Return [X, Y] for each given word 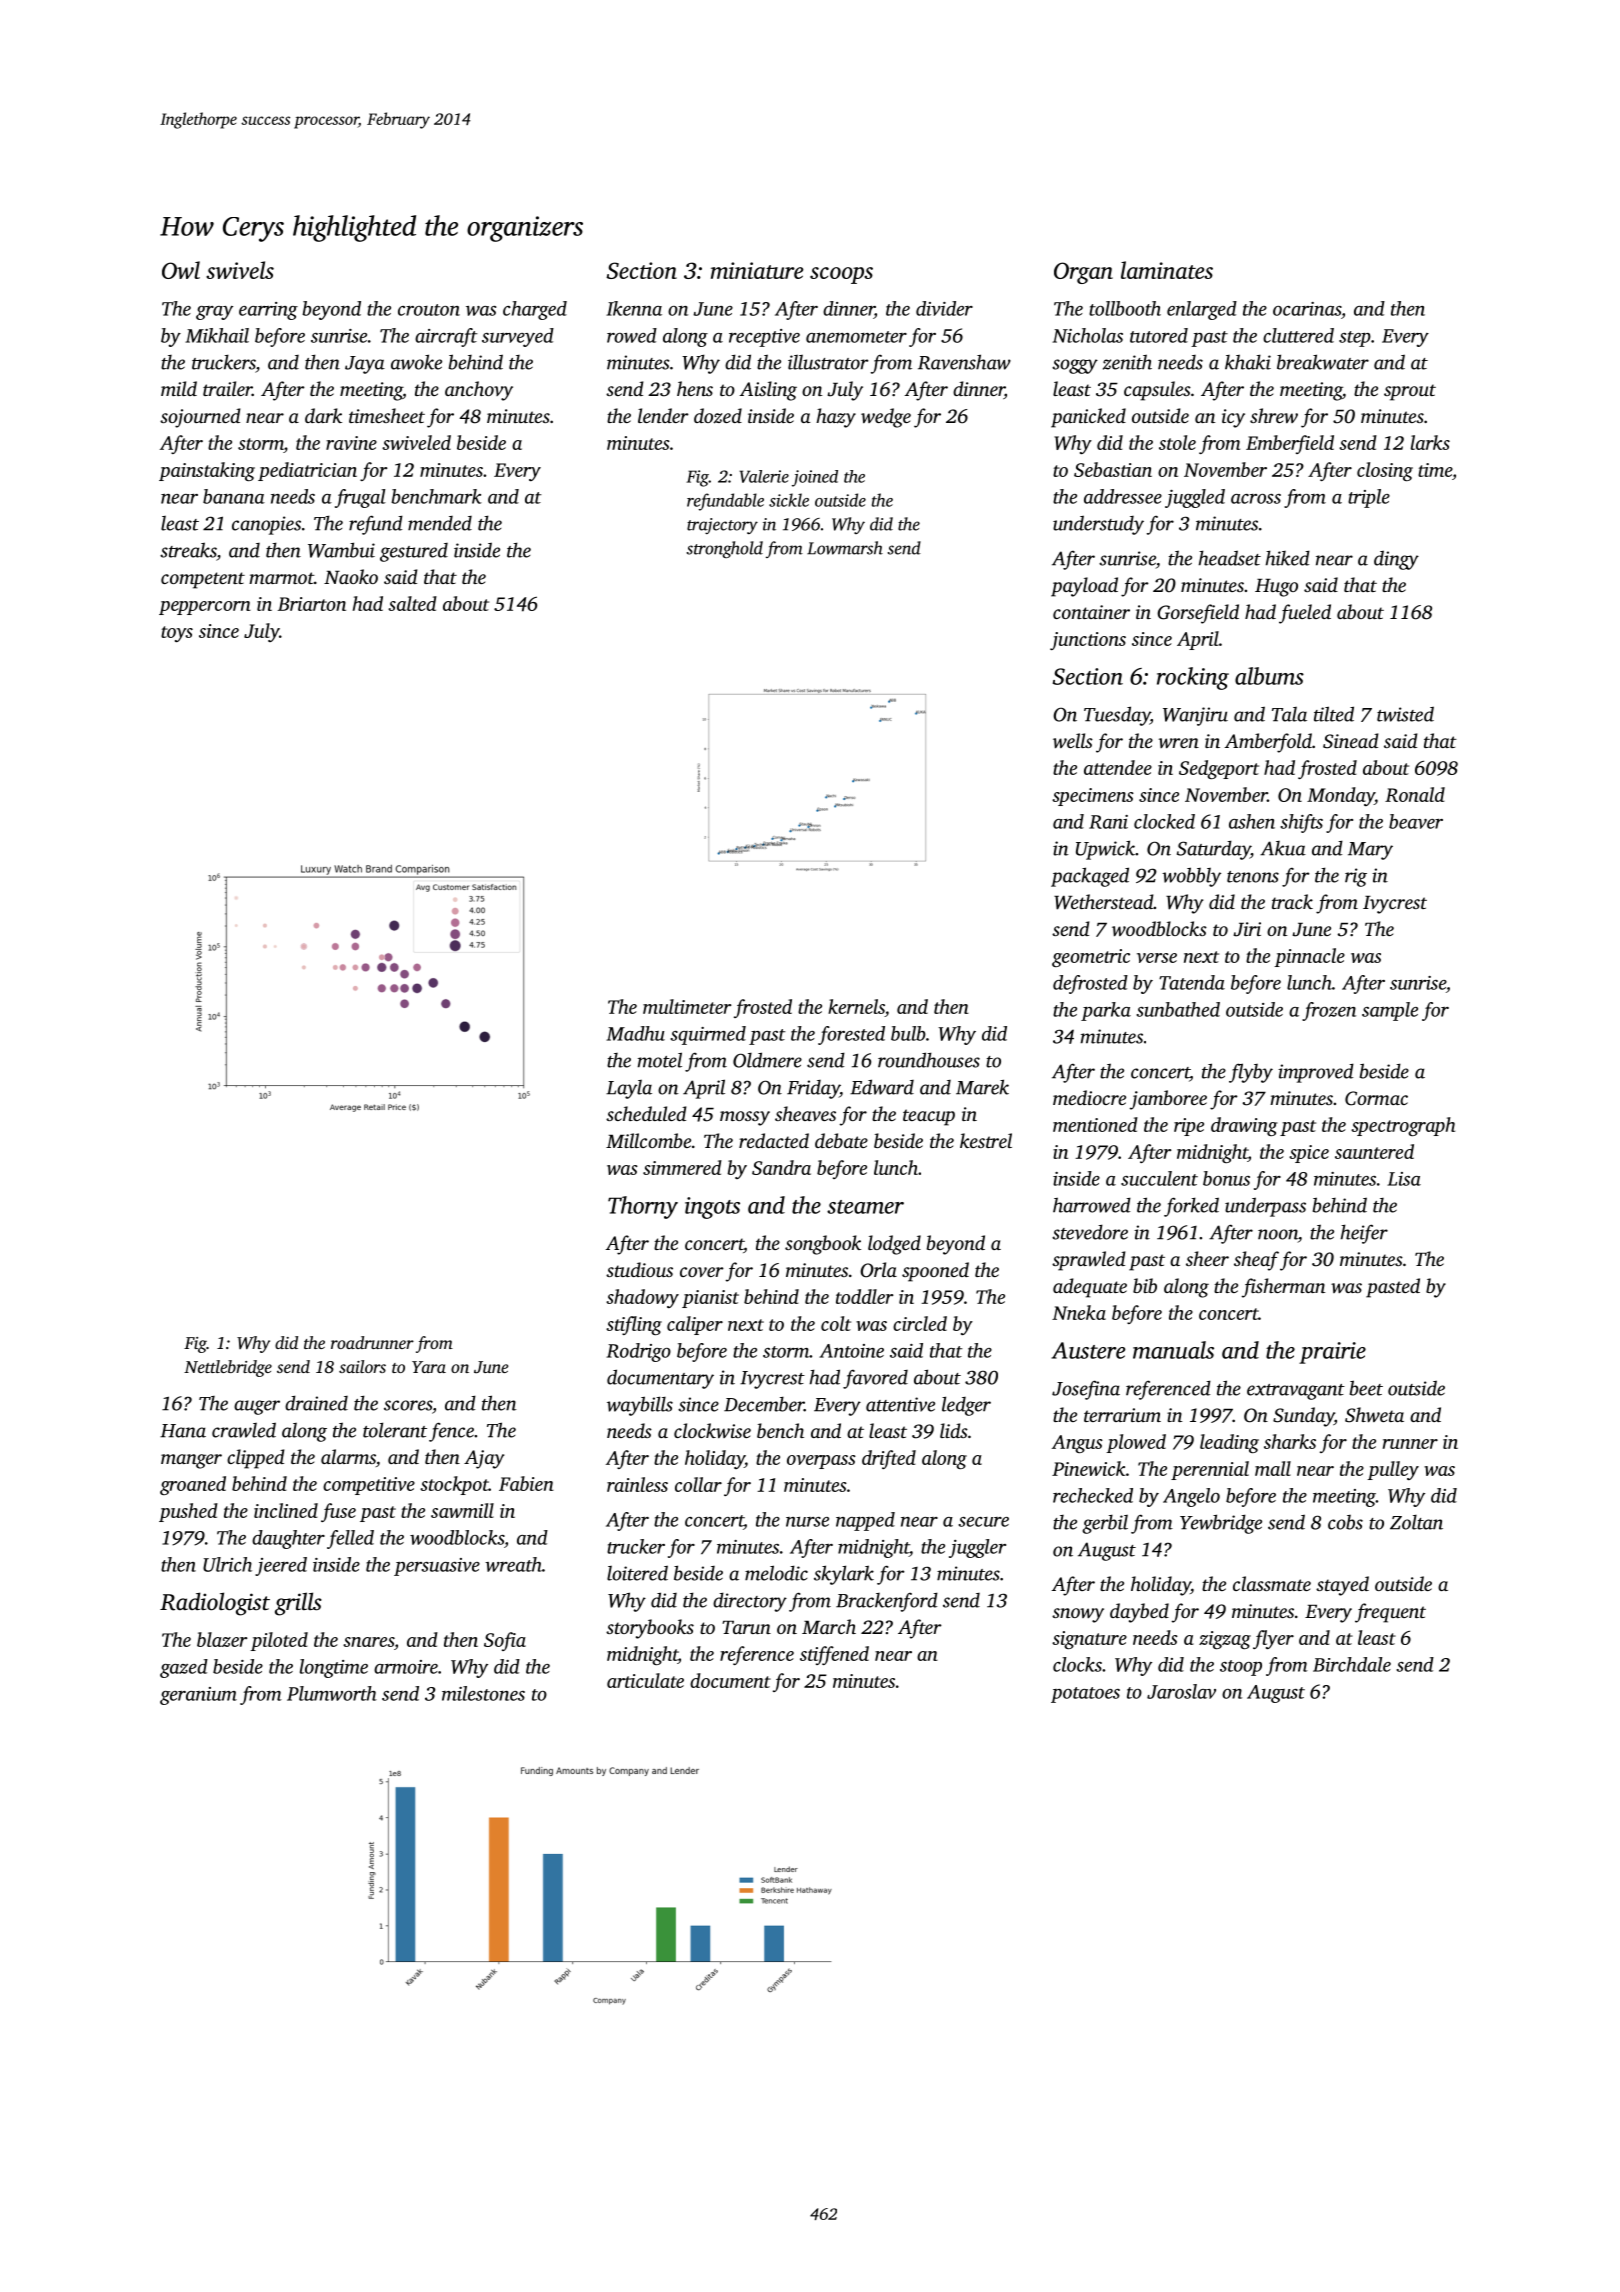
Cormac [1376, 1098]
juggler [977, 1548]
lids [954, 1430]
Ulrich [227, 1564]
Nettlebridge [228, 1368]
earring [268, 311]
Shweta [1374, 1415]
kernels [856, 1006]
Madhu [635, 1033]
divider [944, 308]
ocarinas [1307, 309]
